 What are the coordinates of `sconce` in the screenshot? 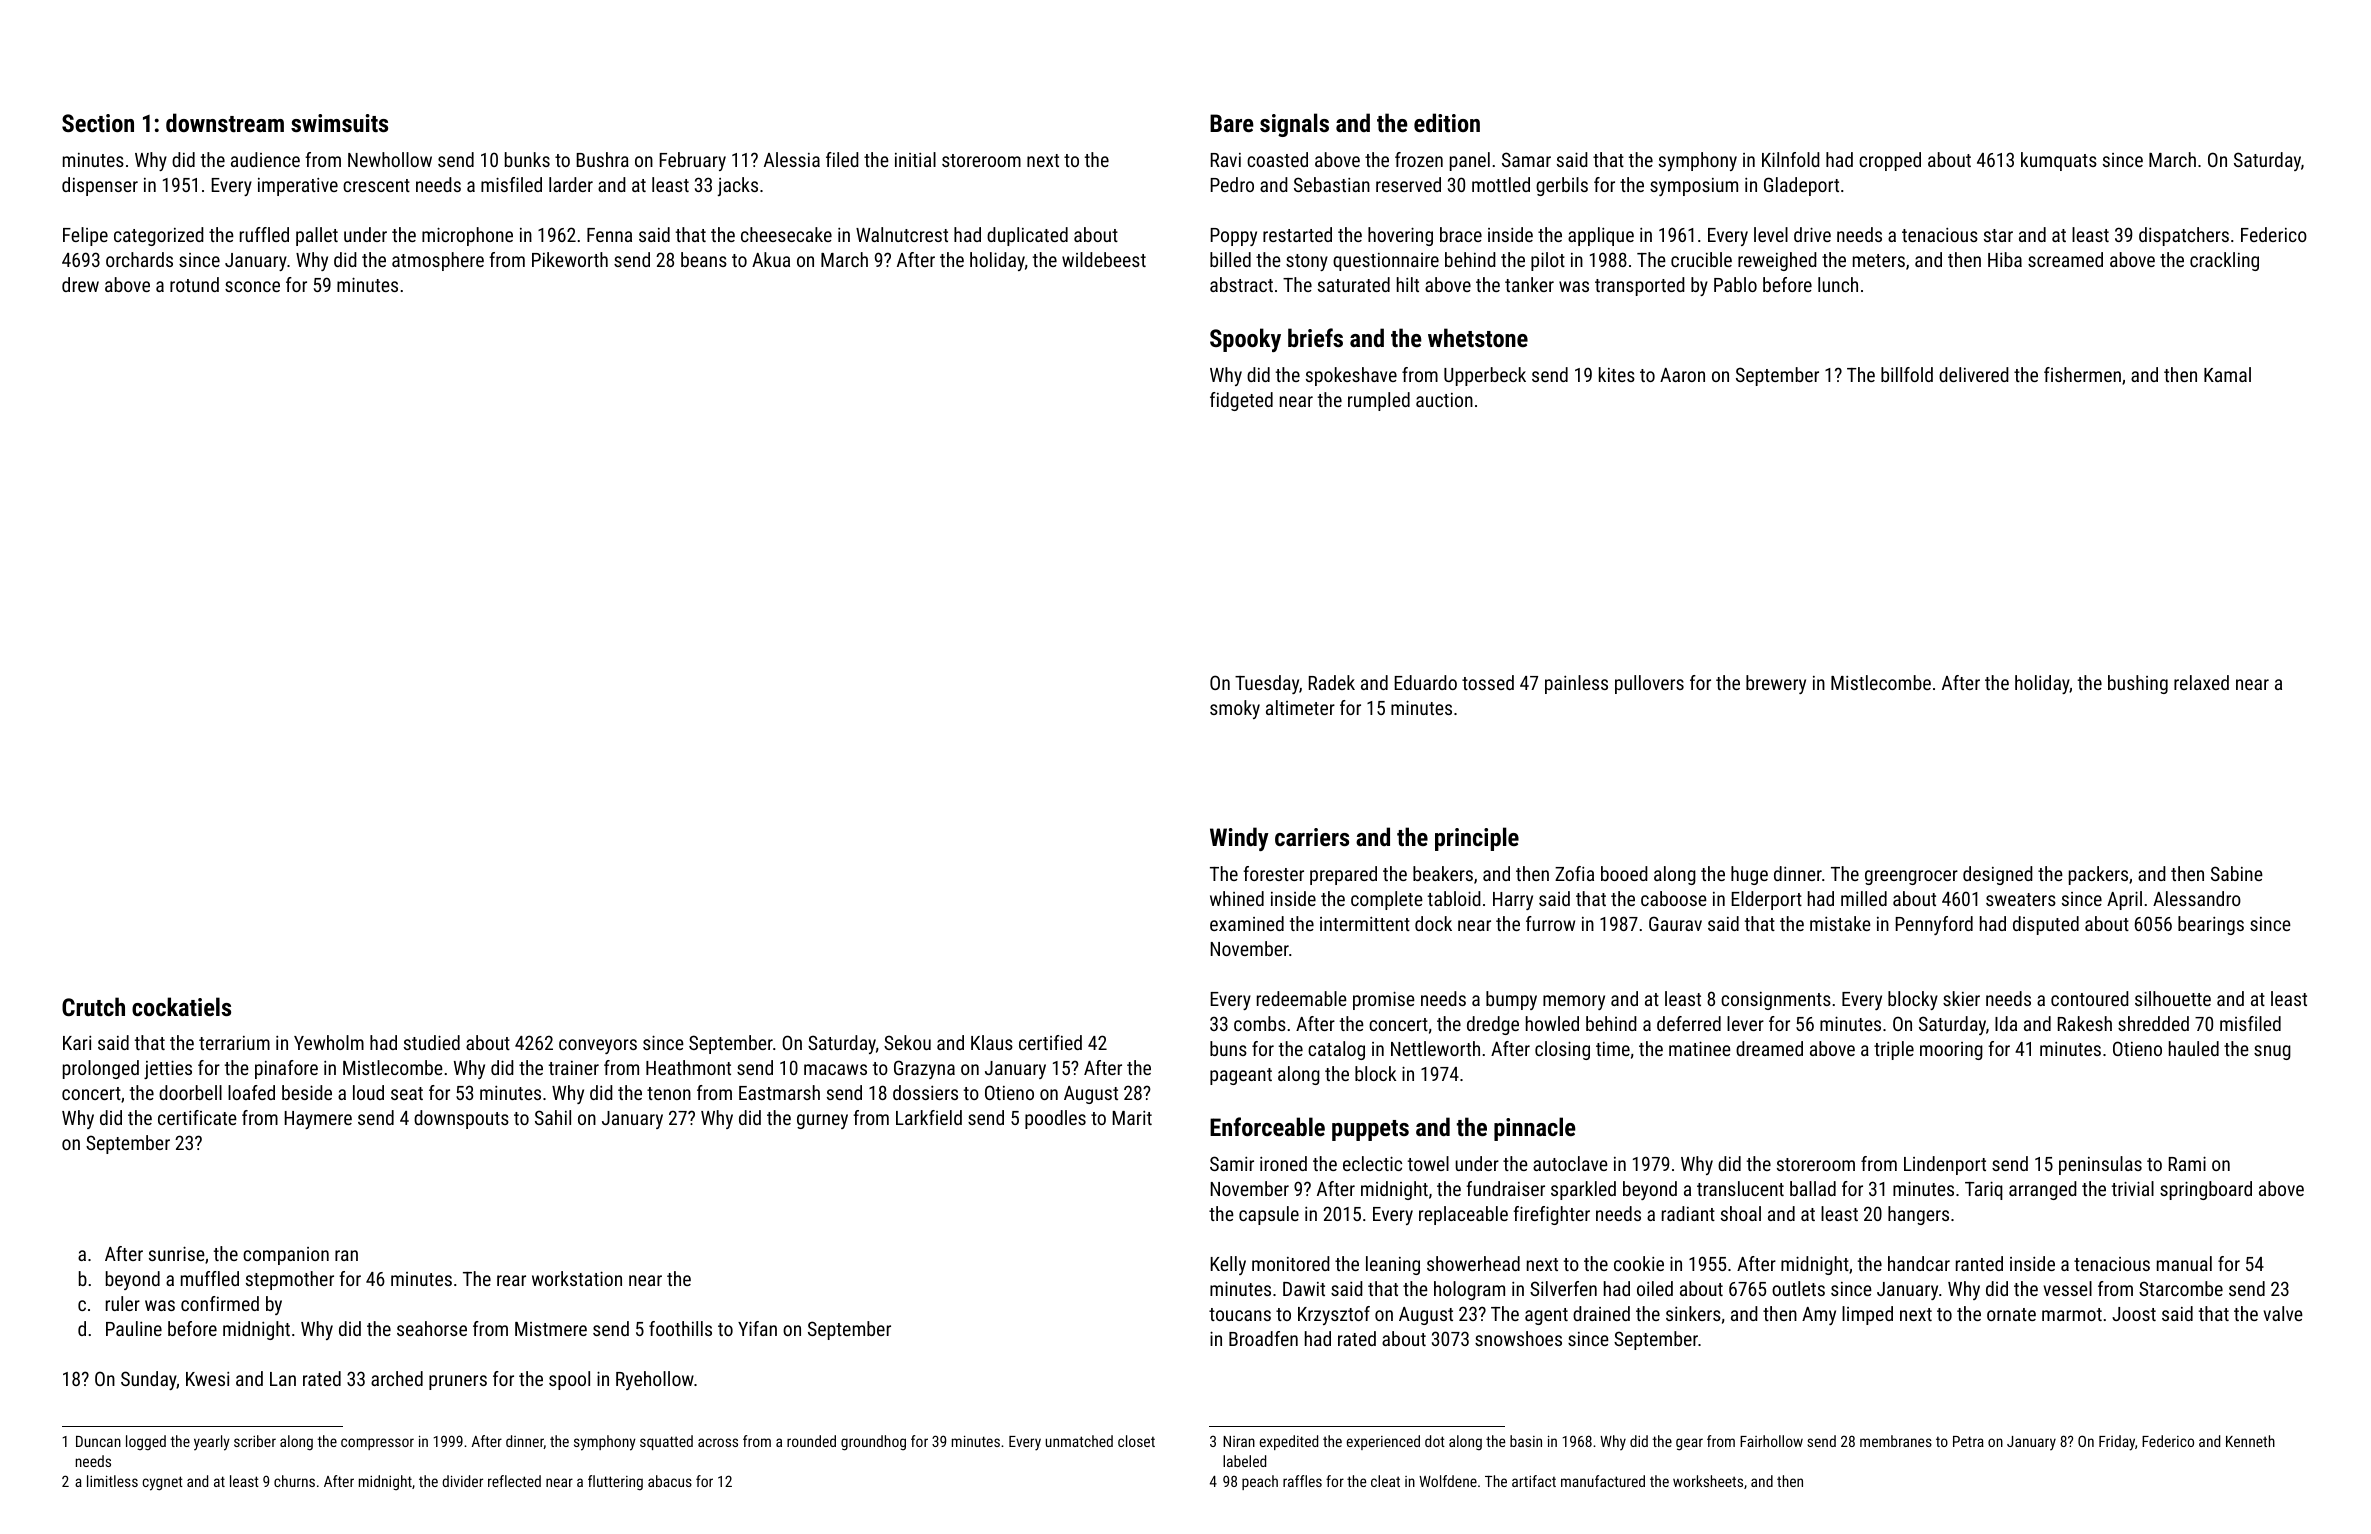 It's located at (252, 286).
